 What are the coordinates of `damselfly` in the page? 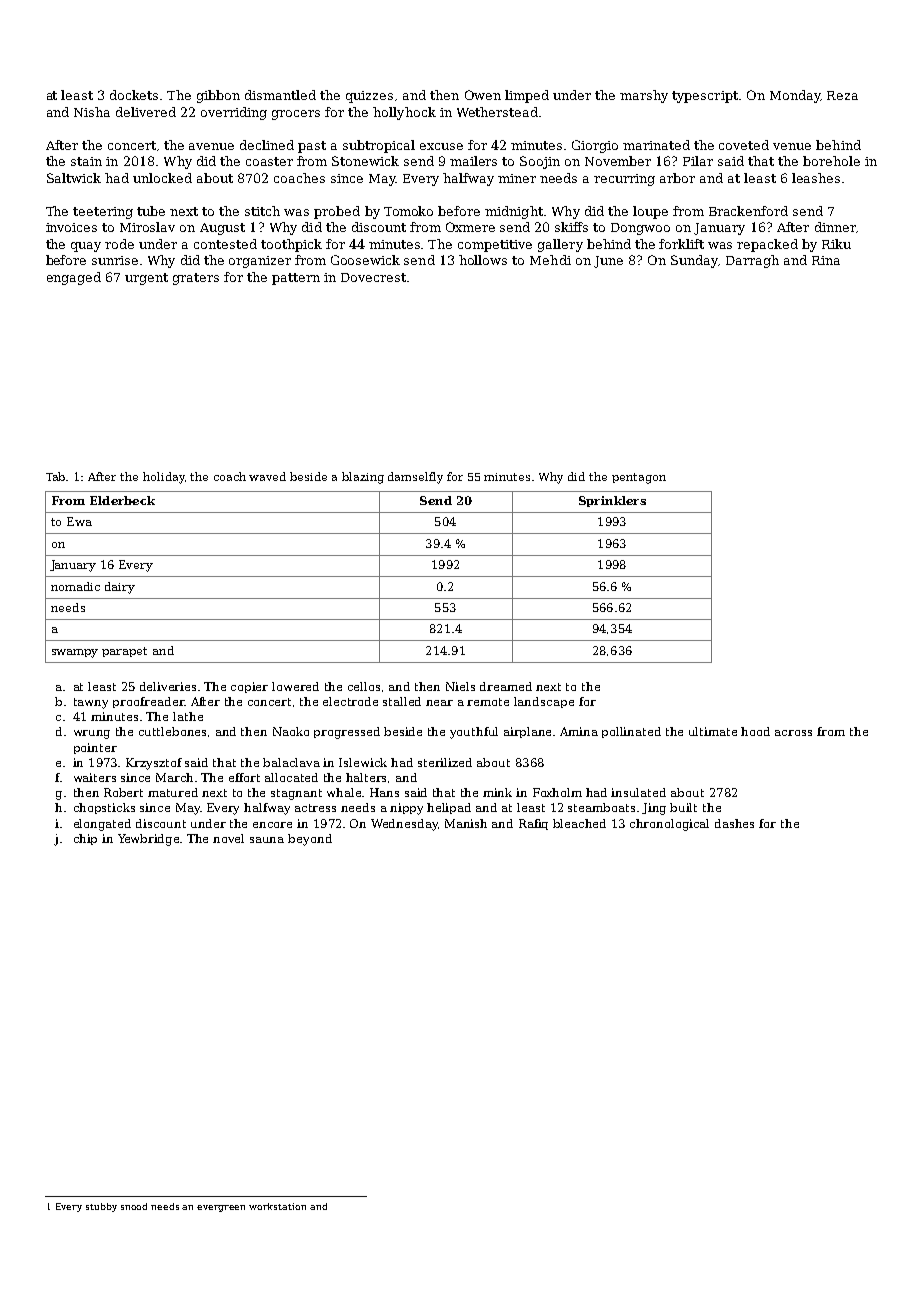 It's located at (415, 478).
